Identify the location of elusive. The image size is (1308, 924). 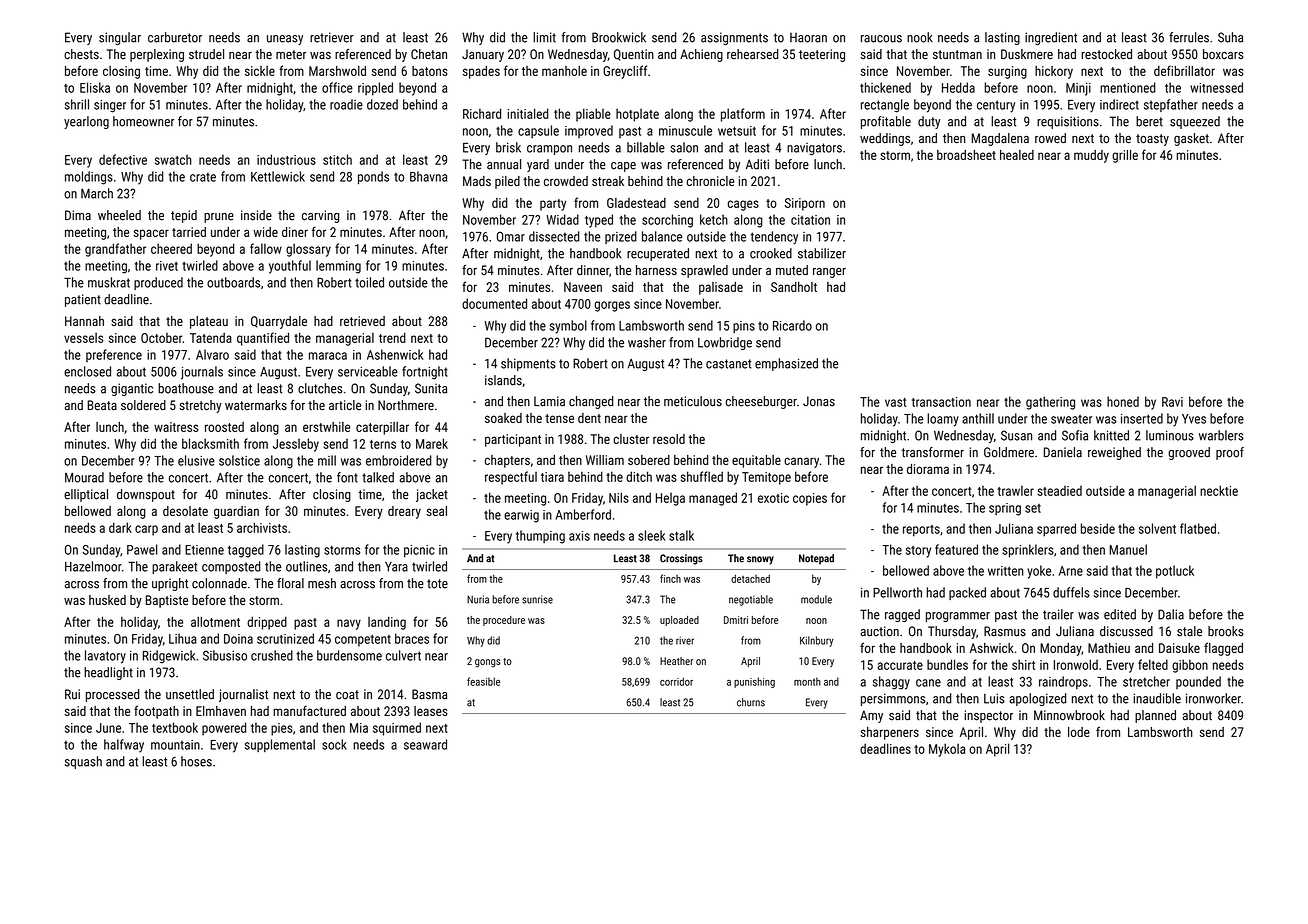
(196, 460).
